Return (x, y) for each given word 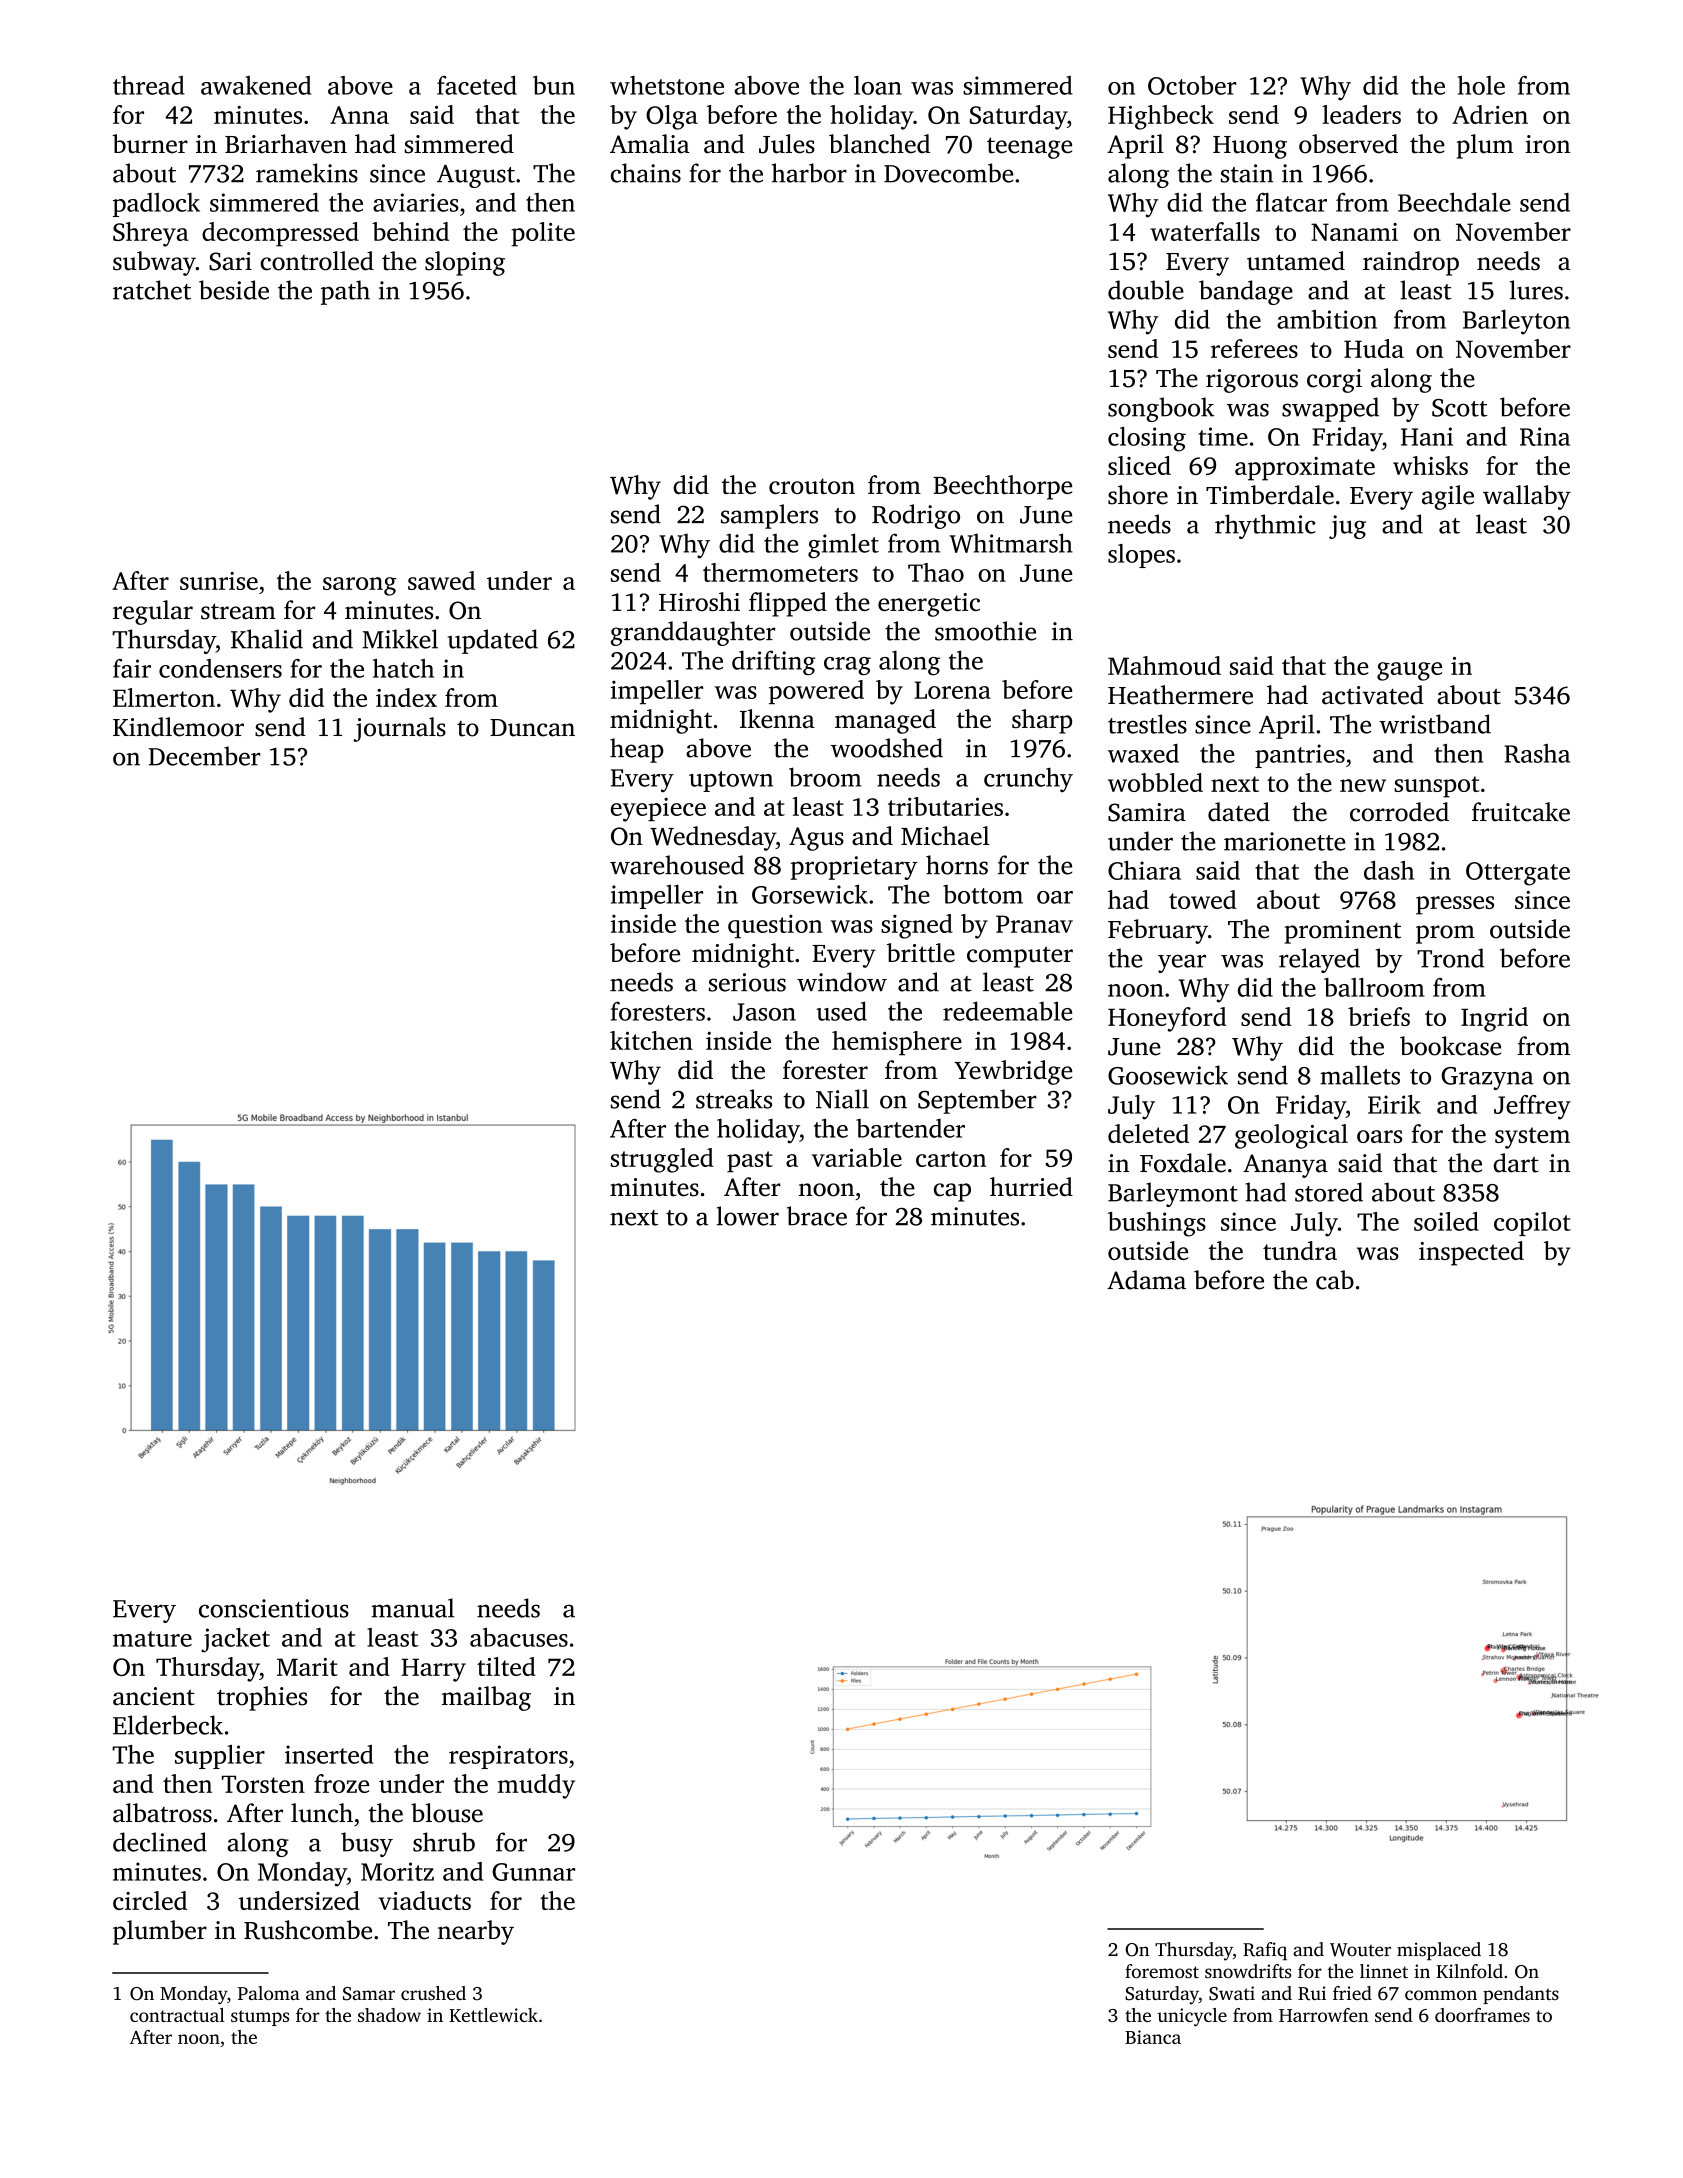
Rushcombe (308, 1930)
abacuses (519, 1637)
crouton (812, 486)
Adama (1146, 1280)
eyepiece (658, 809)
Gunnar (533, 1872)
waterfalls (1205, 231)
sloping (465, 263)
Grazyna (1487, 1078)
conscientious (274, 1608)
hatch (403, 668)
